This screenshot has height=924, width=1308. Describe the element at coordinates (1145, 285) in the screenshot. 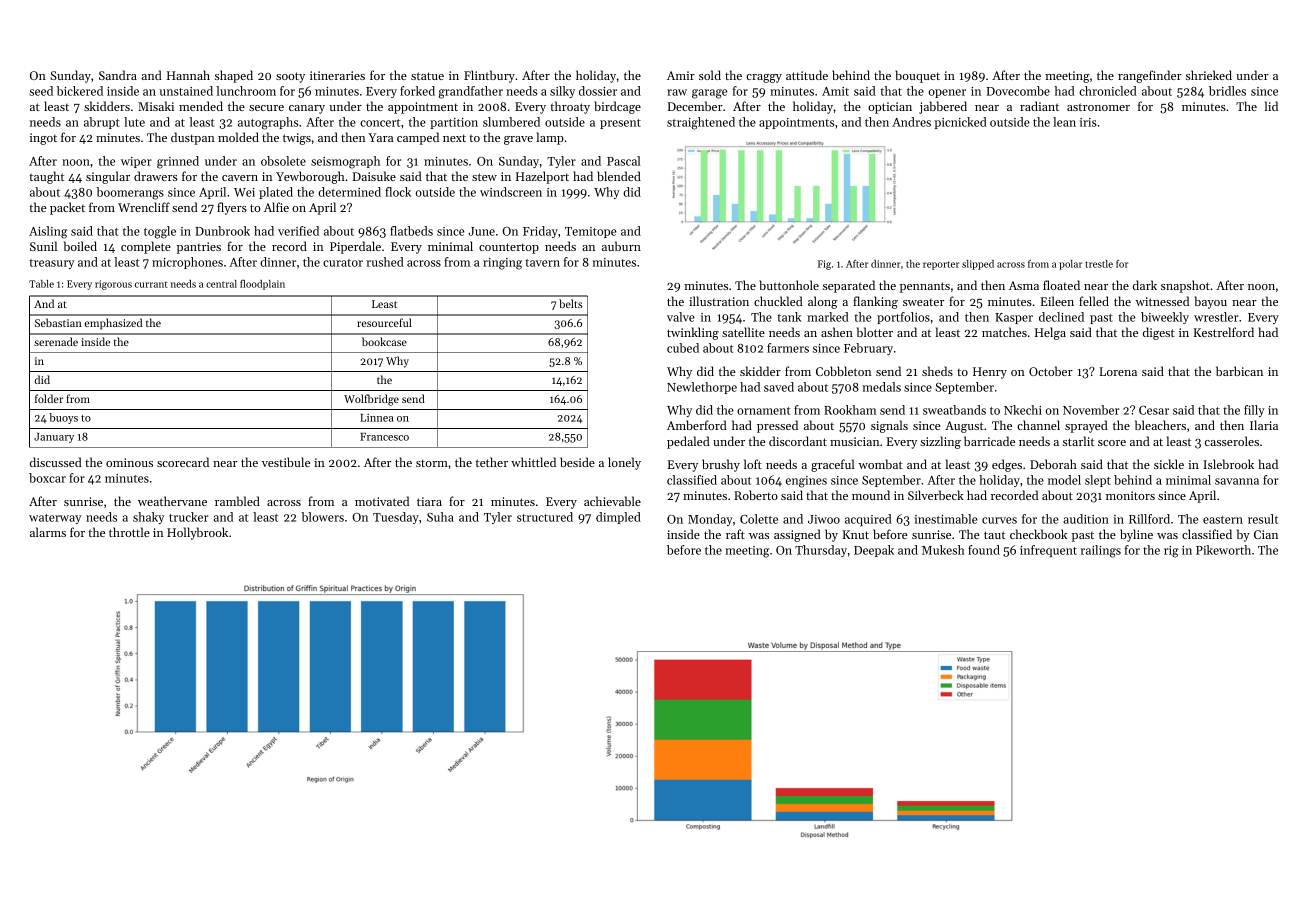

I see `dark` at that location.
